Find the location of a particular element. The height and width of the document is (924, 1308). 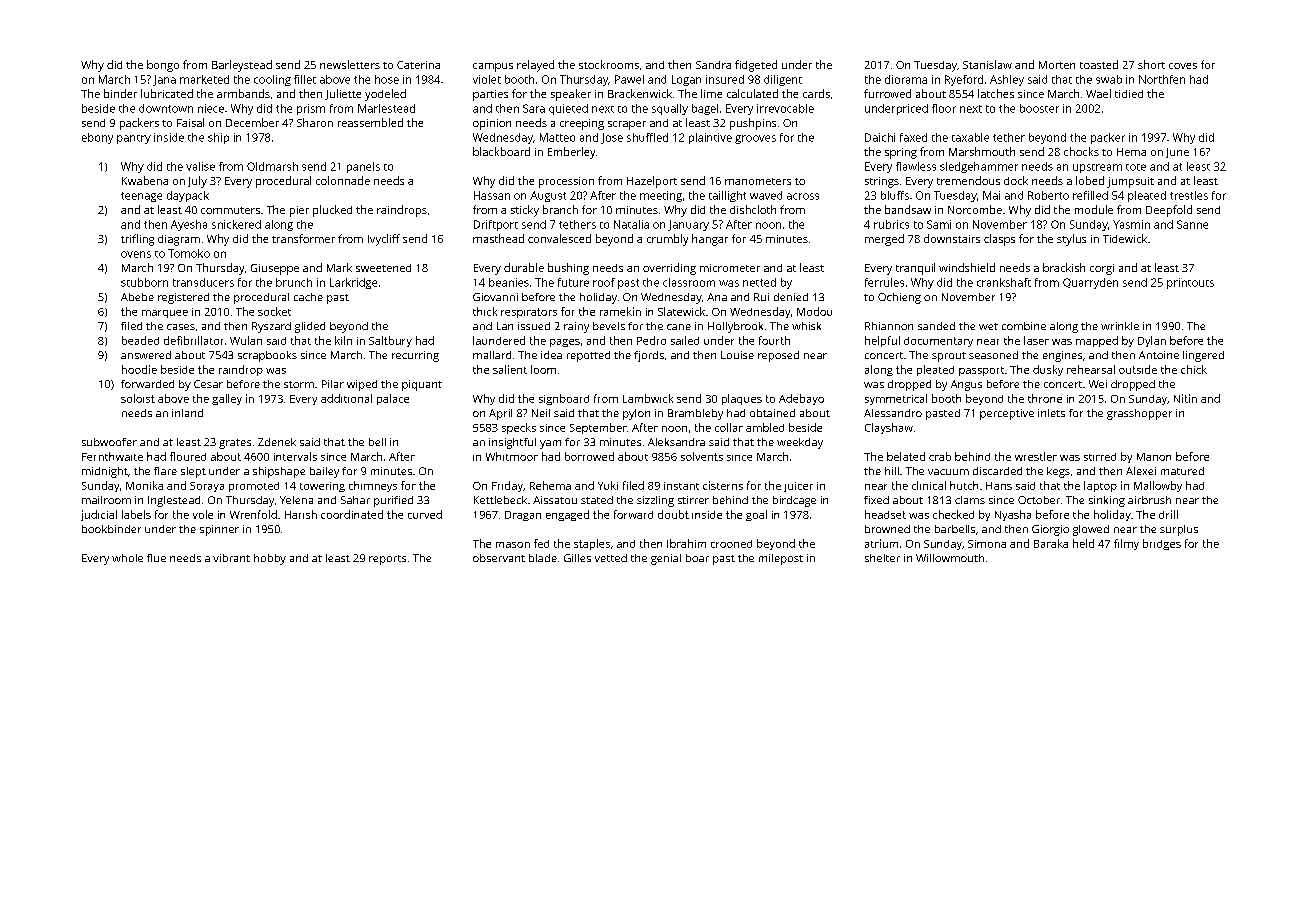

Willowmouth is located at coordinates (950, 558).
